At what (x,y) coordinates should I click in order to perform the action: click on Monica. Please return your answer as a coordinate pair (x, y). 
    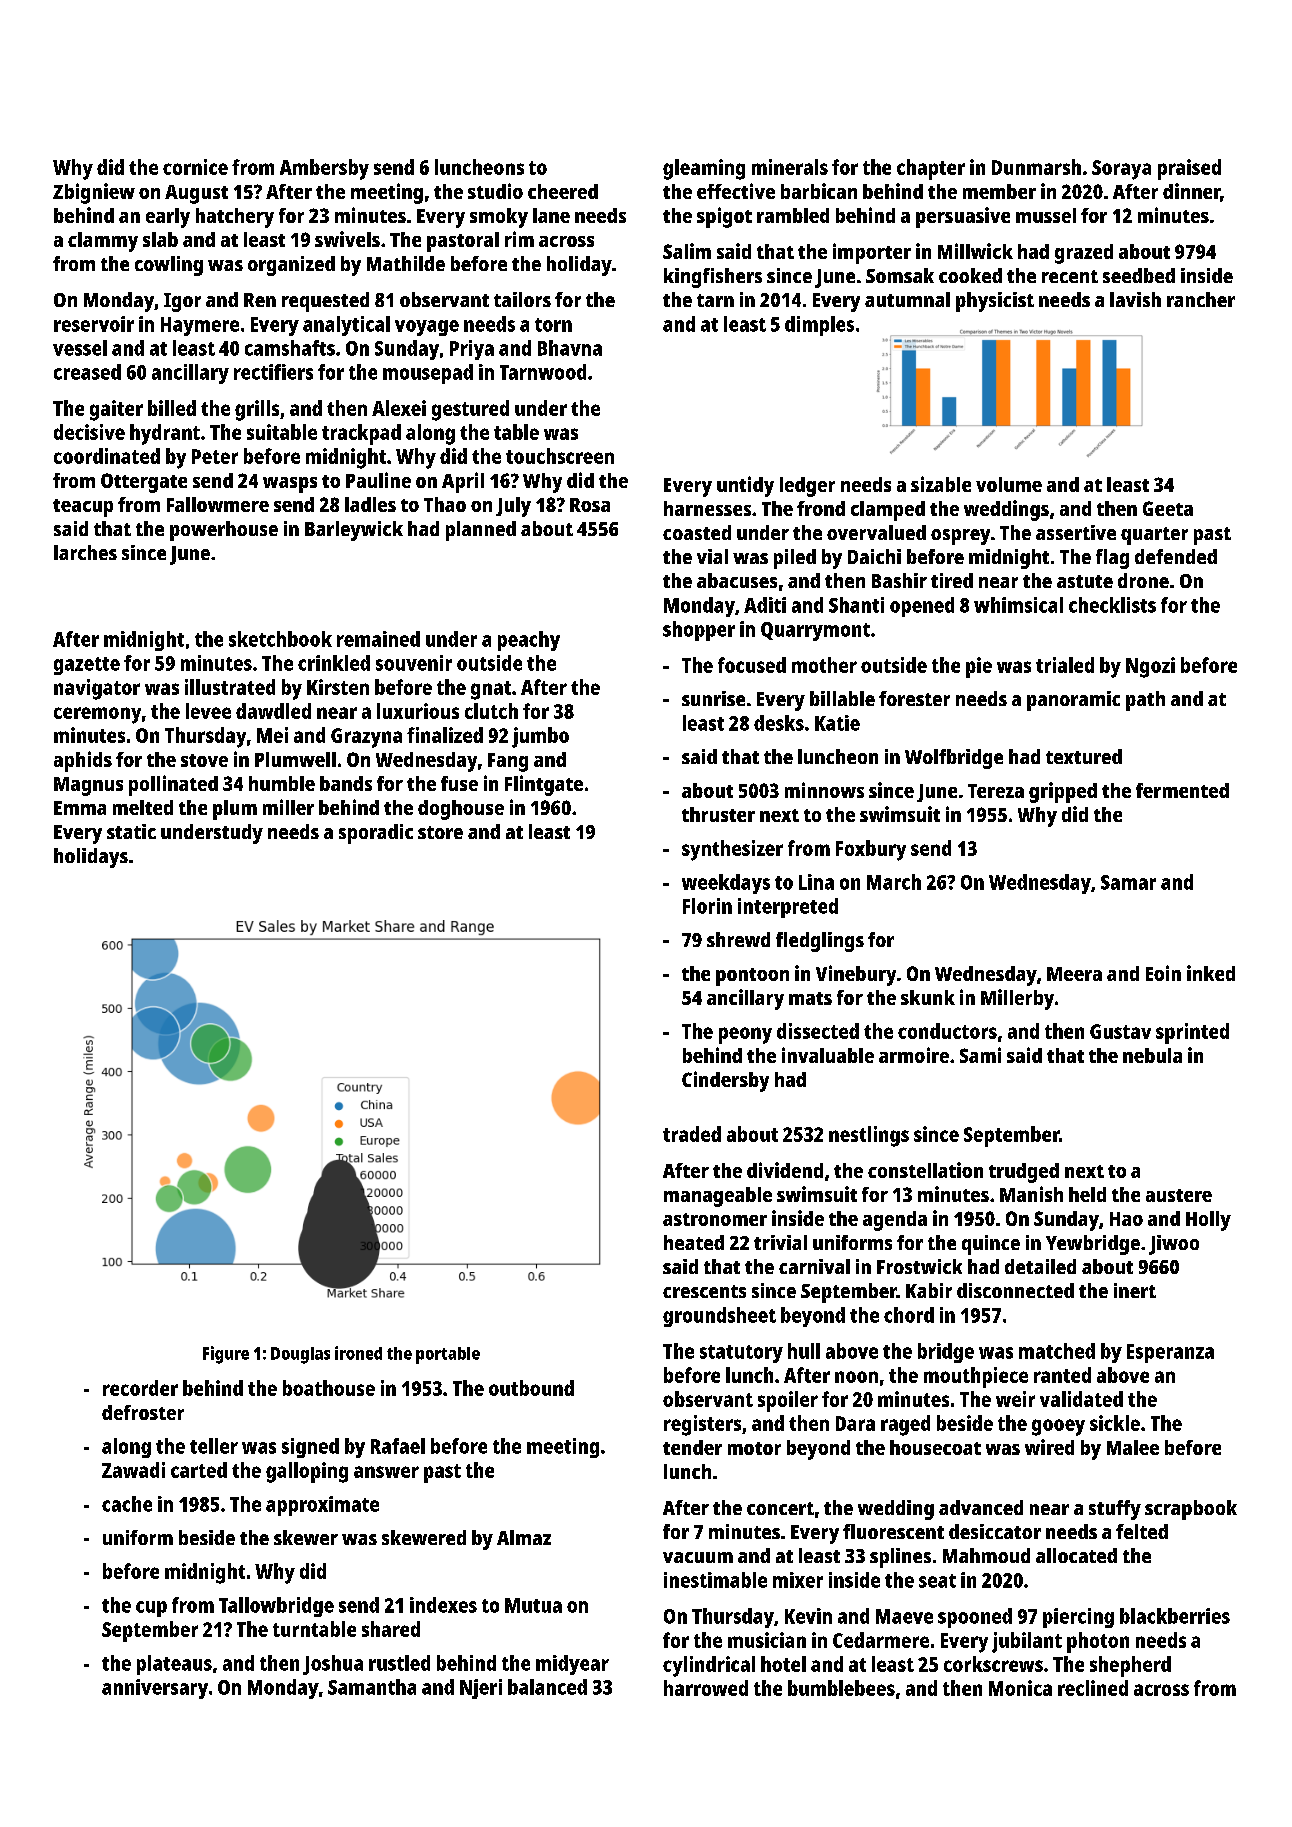
    Looking at the image, I should click on (1020, 1688).
